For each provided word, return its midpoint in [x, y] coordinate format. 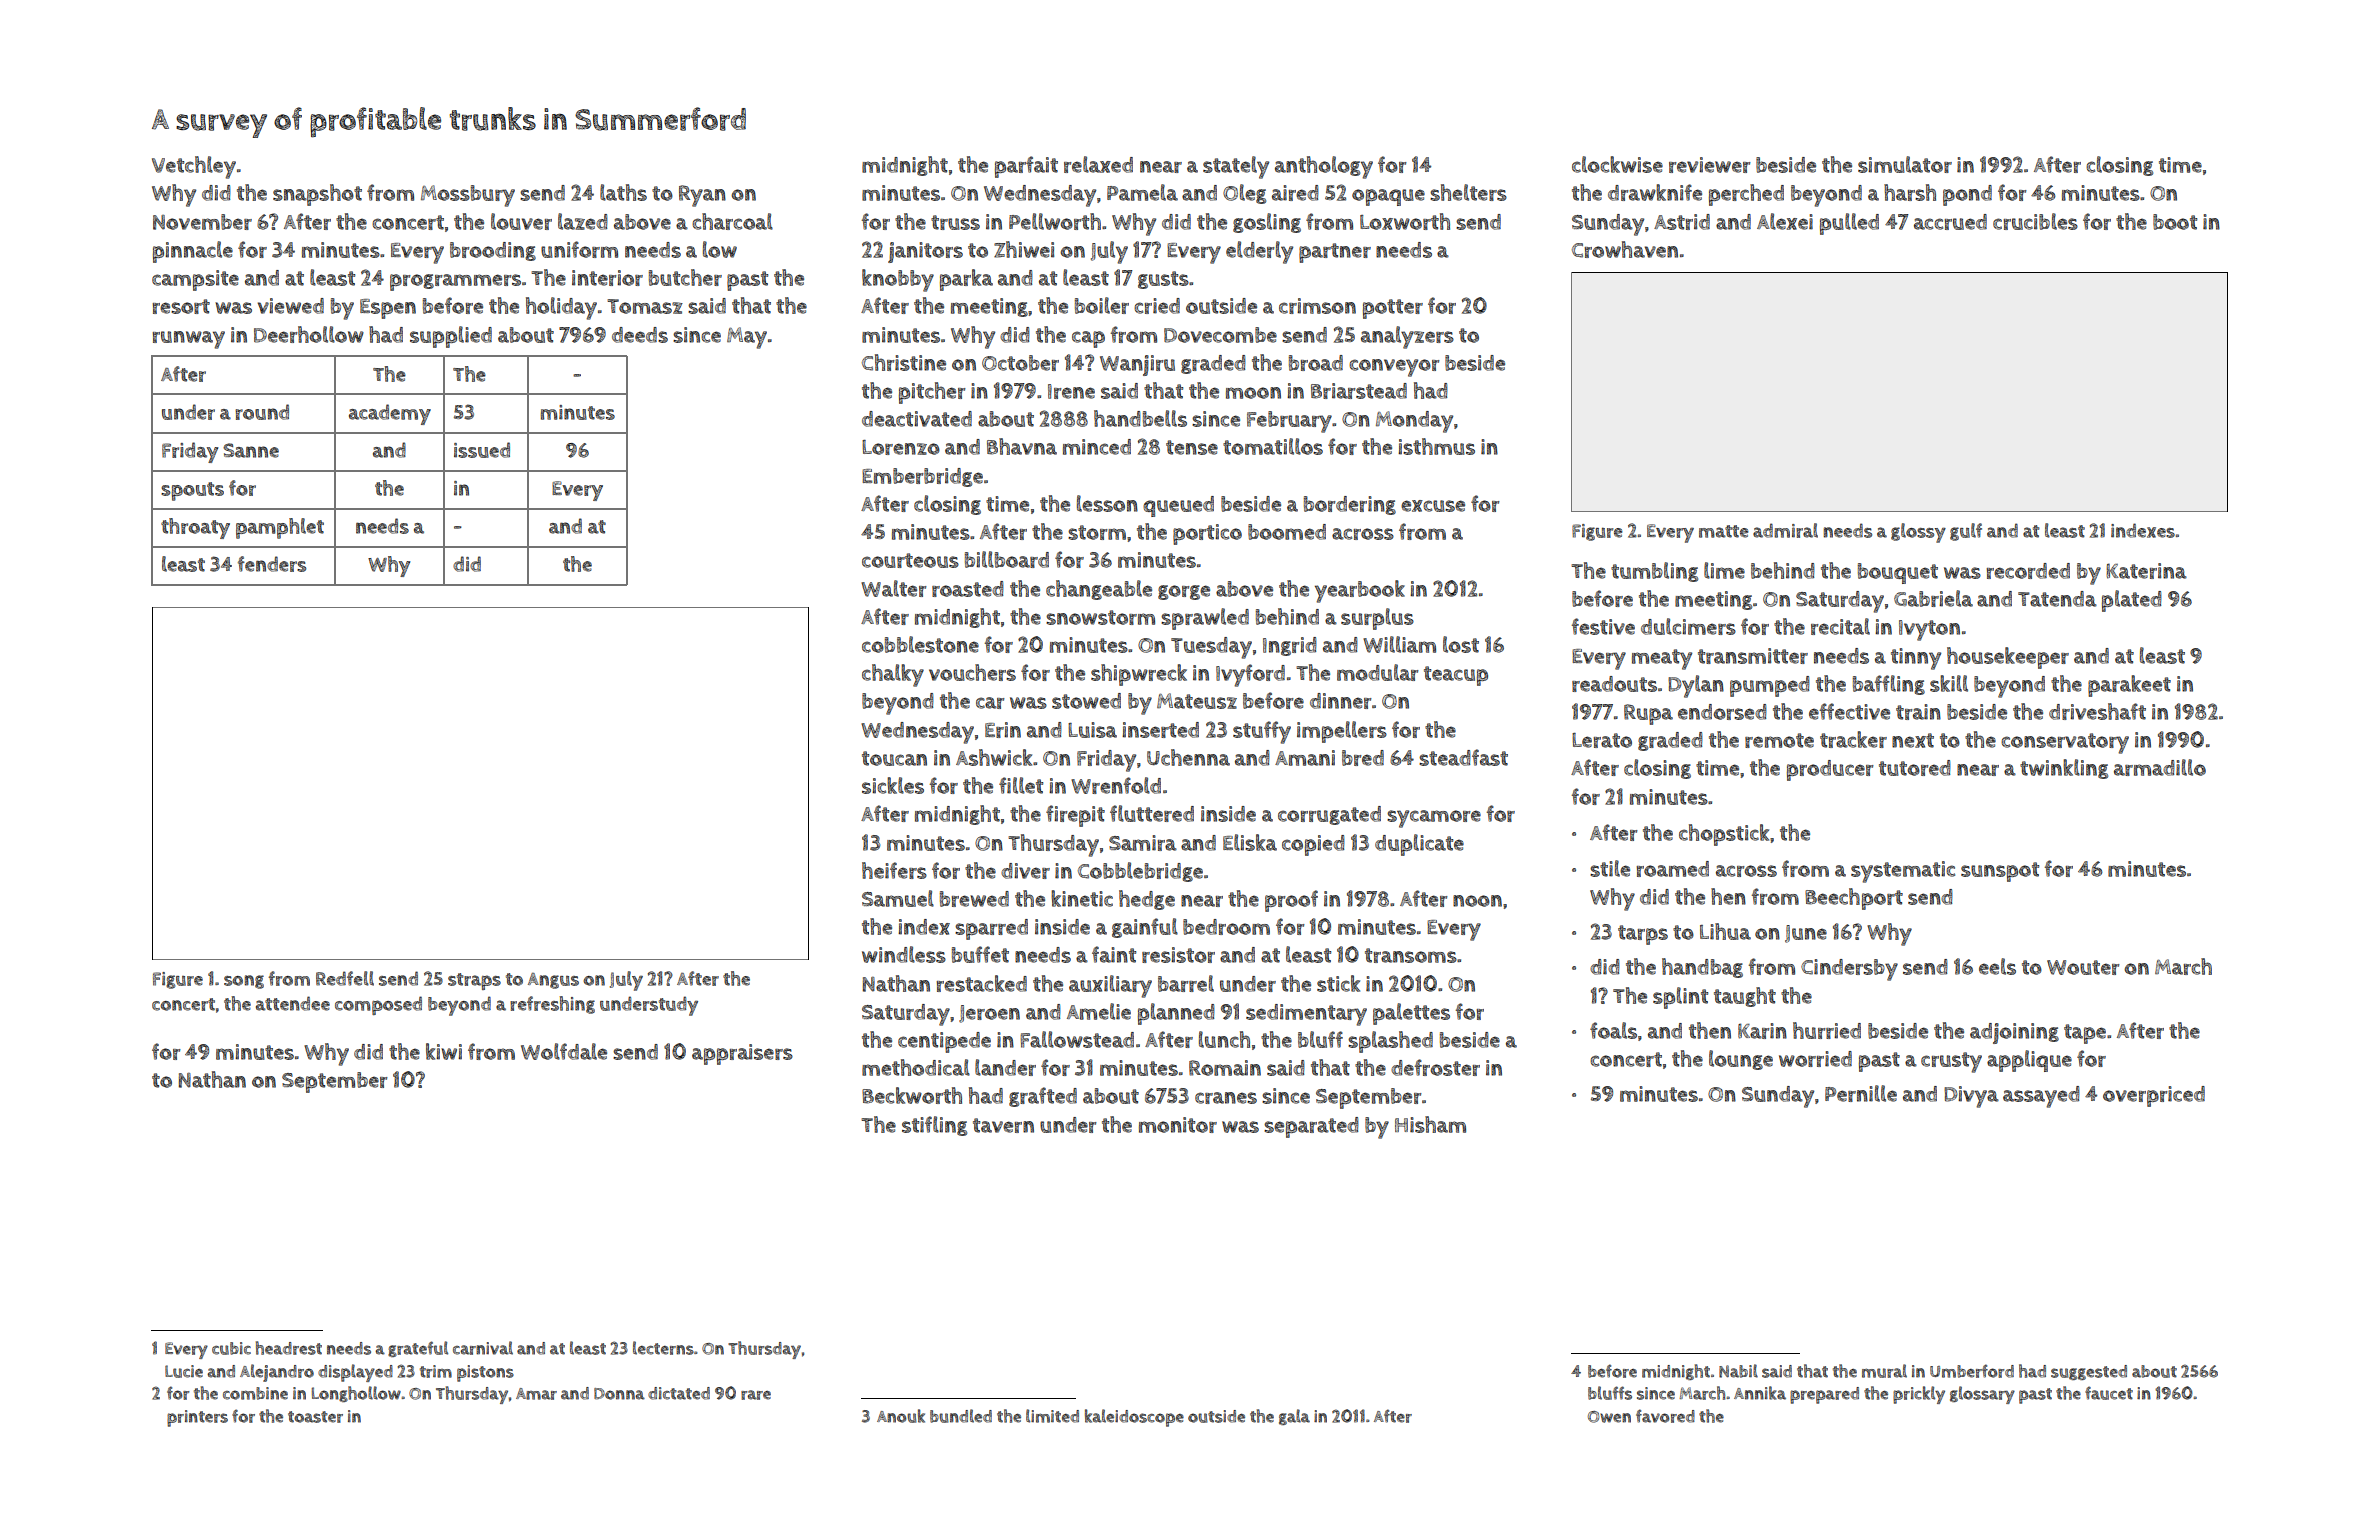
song [244, 982]
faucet [2109, 1393]
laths [623, 192]
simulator [1905, 164]
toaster [315, 1417]
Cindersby [1849, 970]
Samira [1143, 843]
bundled [961, 1416]
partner [1335, 253]
